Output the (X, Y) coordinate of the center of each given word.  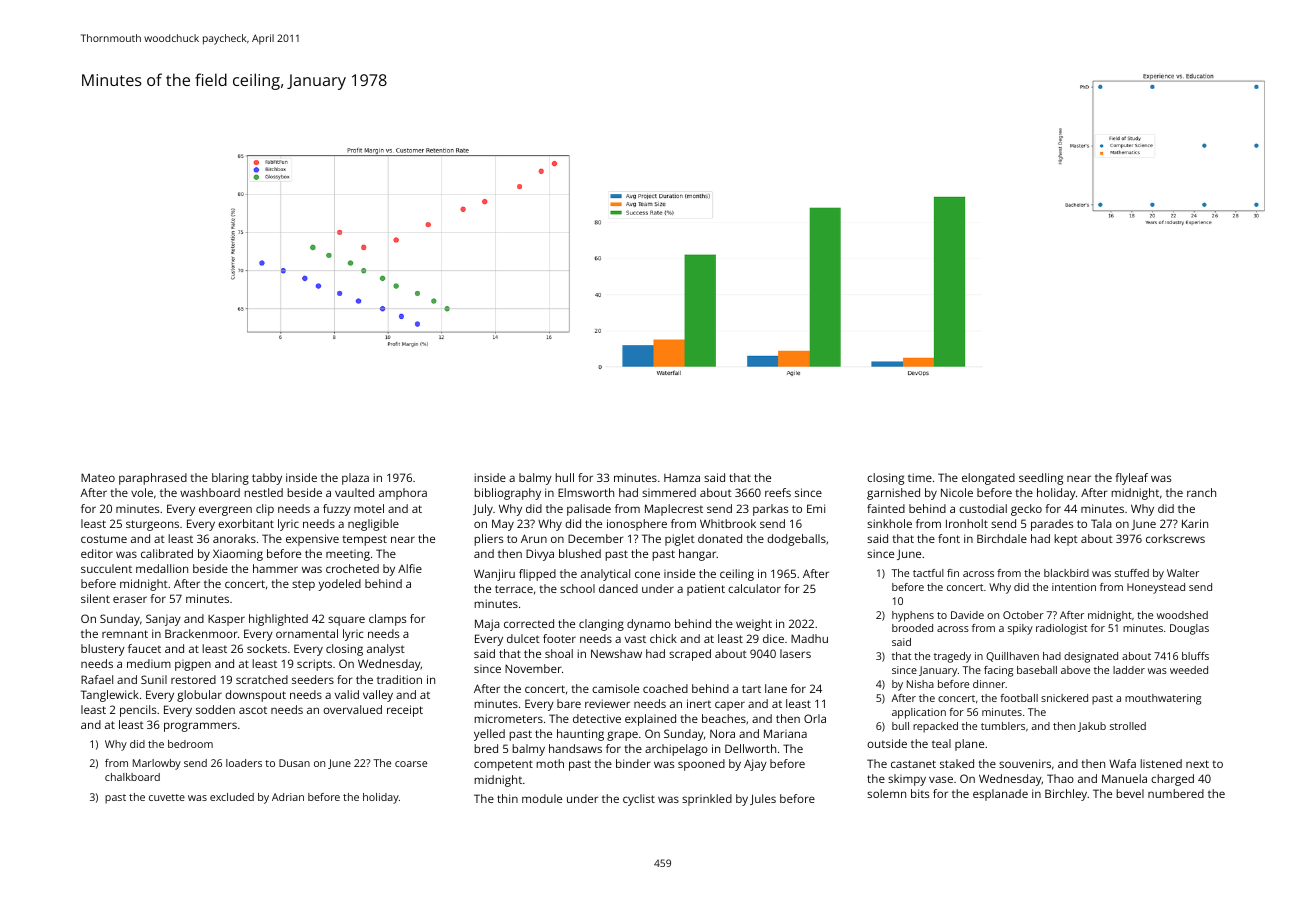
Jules (763, 799)
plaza (355, 479)
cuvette (167, 797)
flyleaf (1131, 479)
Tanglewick (110, 696)
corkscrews (1175, 538)
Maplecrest (674, 510)
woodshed (1182, 615)
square (346, 621)
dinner (989, 684)
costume (104, 539)
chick (663, 638)
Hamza (682, 478)
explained (650, 720)
